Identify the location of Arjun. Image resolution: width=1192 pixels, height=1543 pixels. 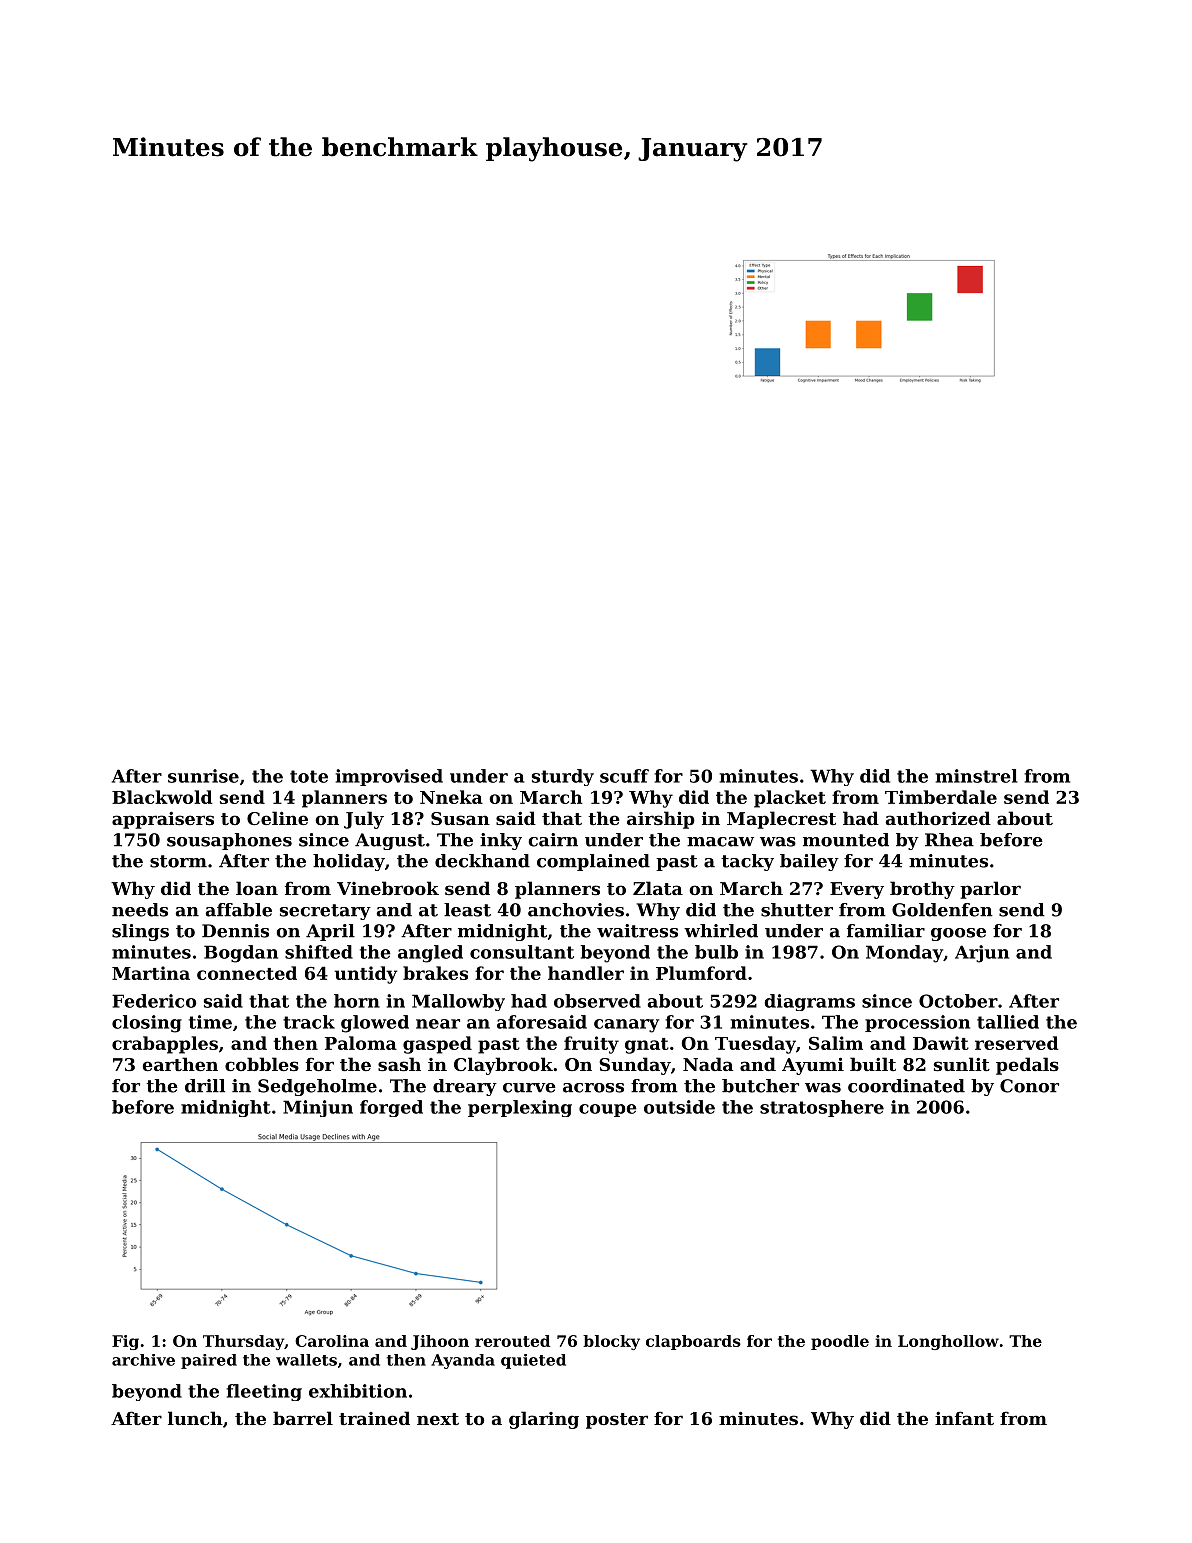
(982, 954).
